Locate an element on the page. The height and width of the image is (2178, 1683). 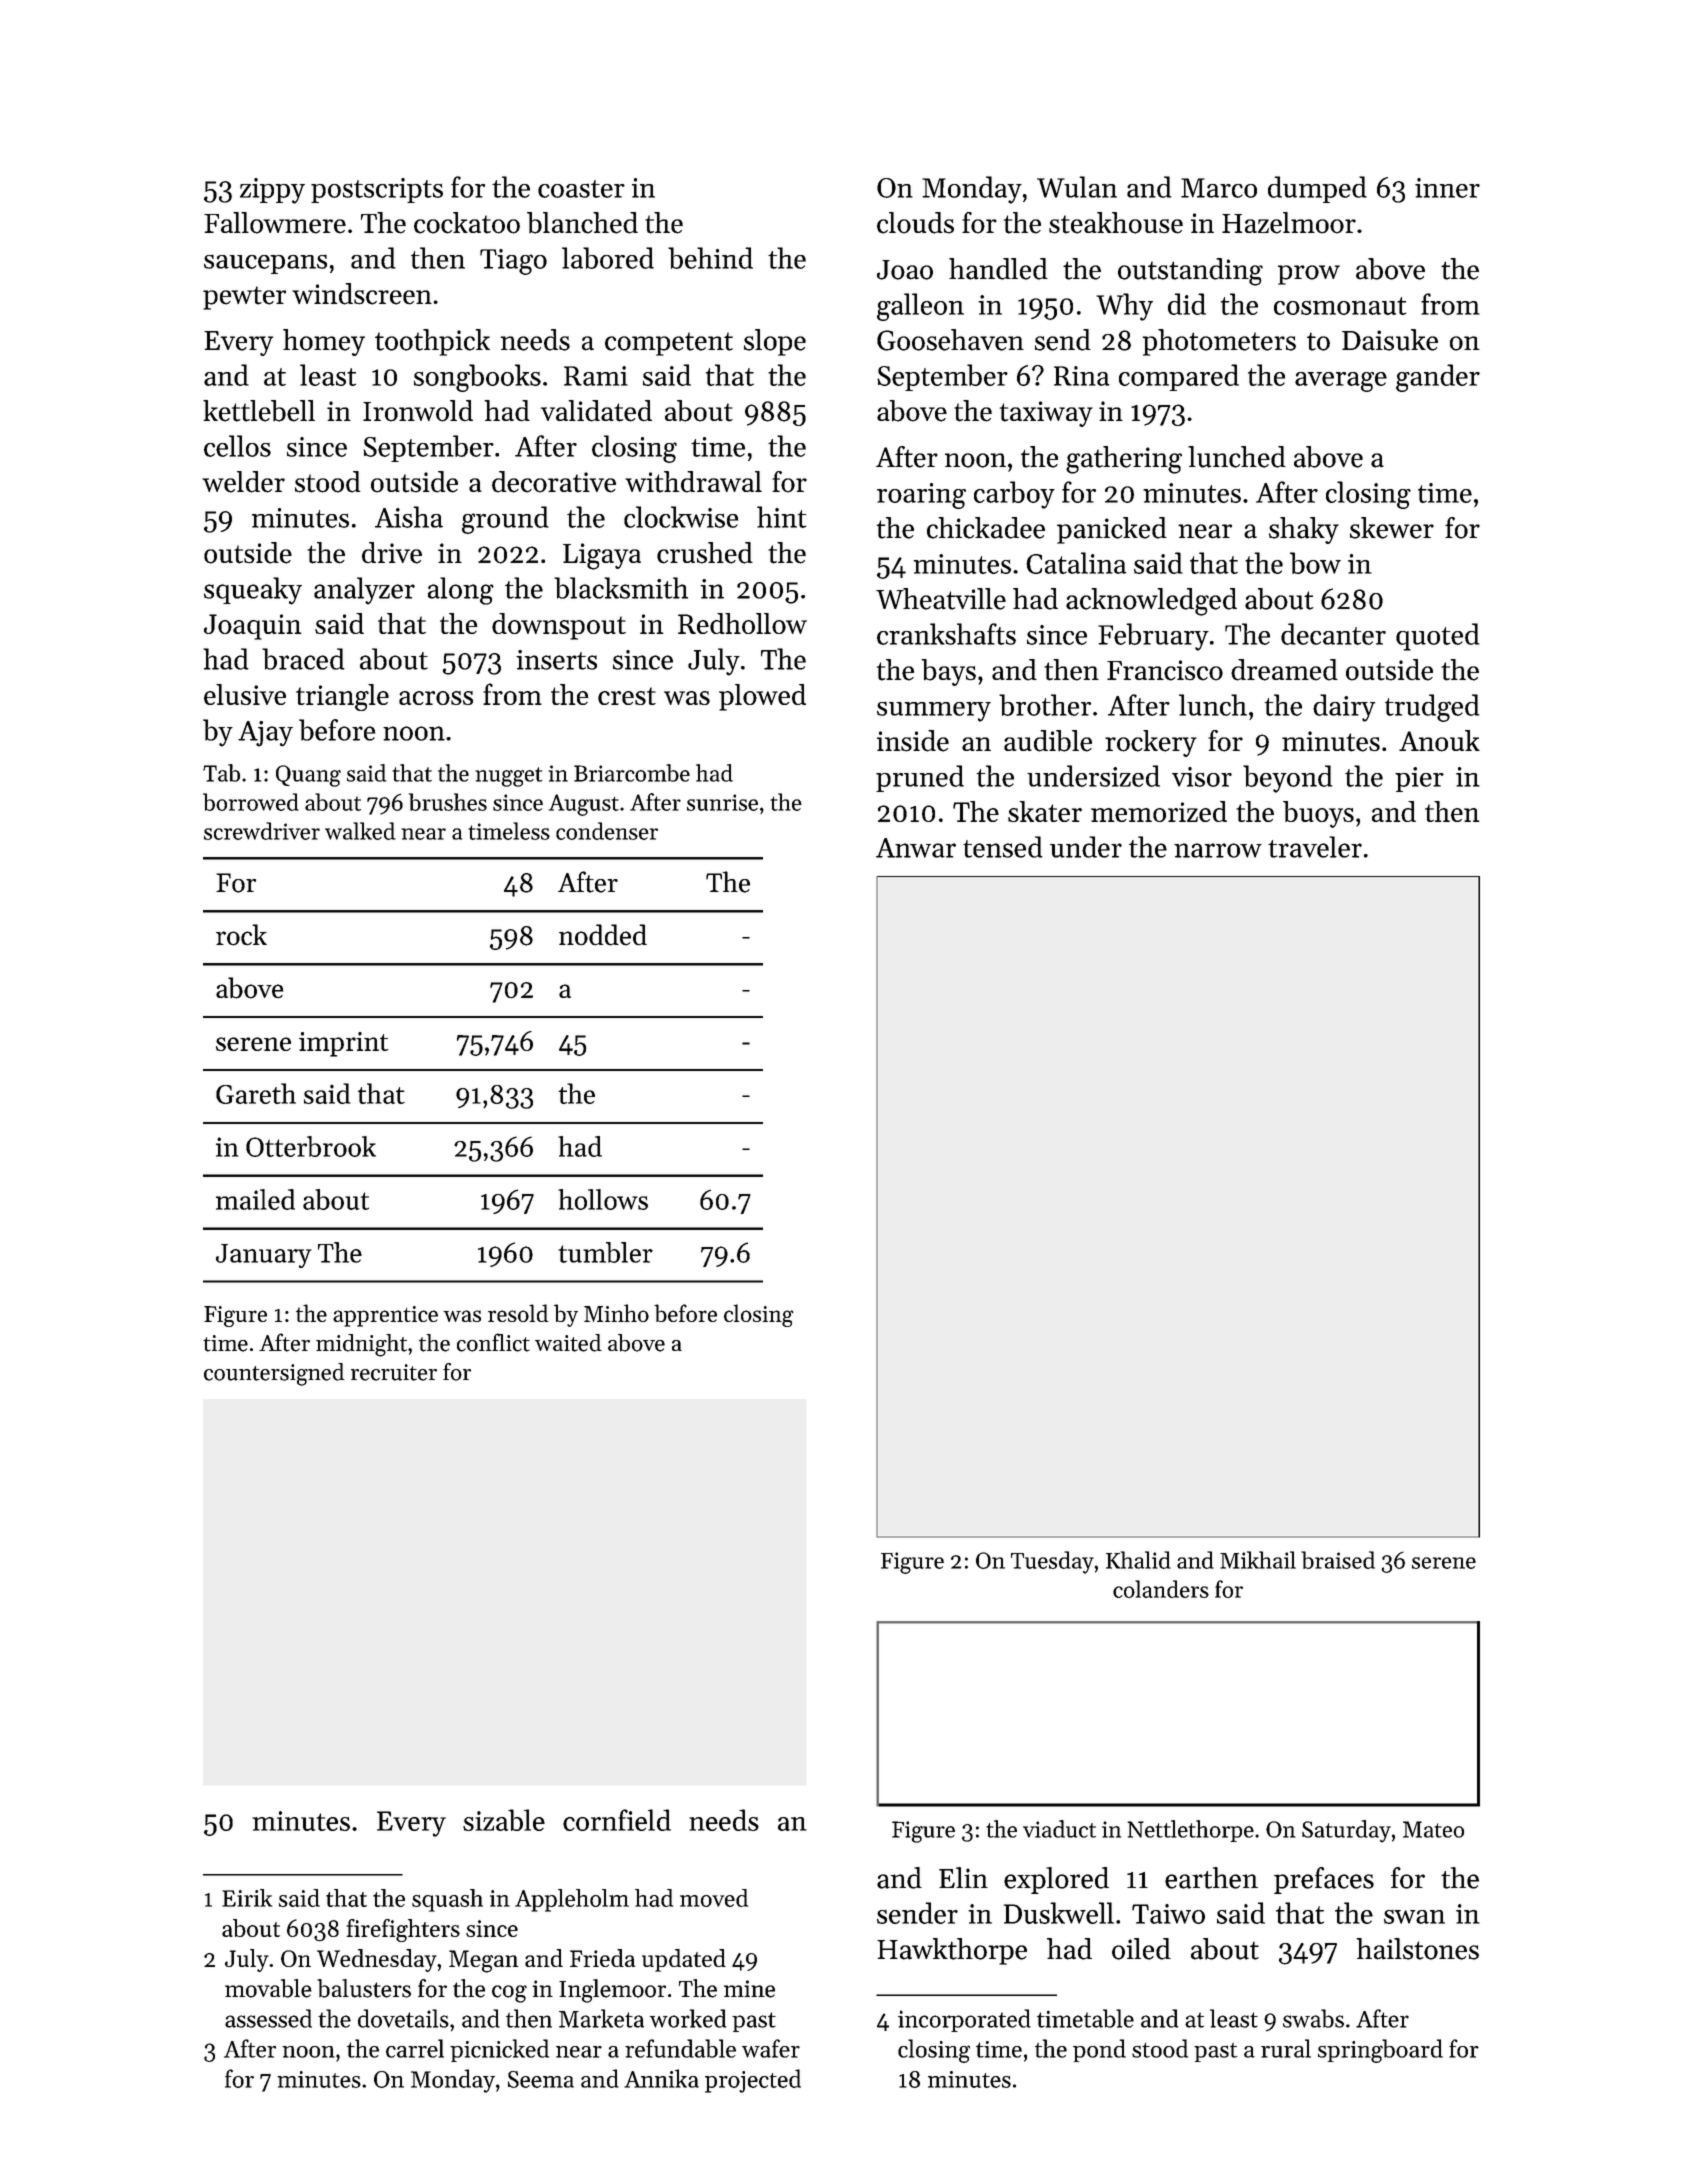
coaster is located at coordinates (581, 189).
